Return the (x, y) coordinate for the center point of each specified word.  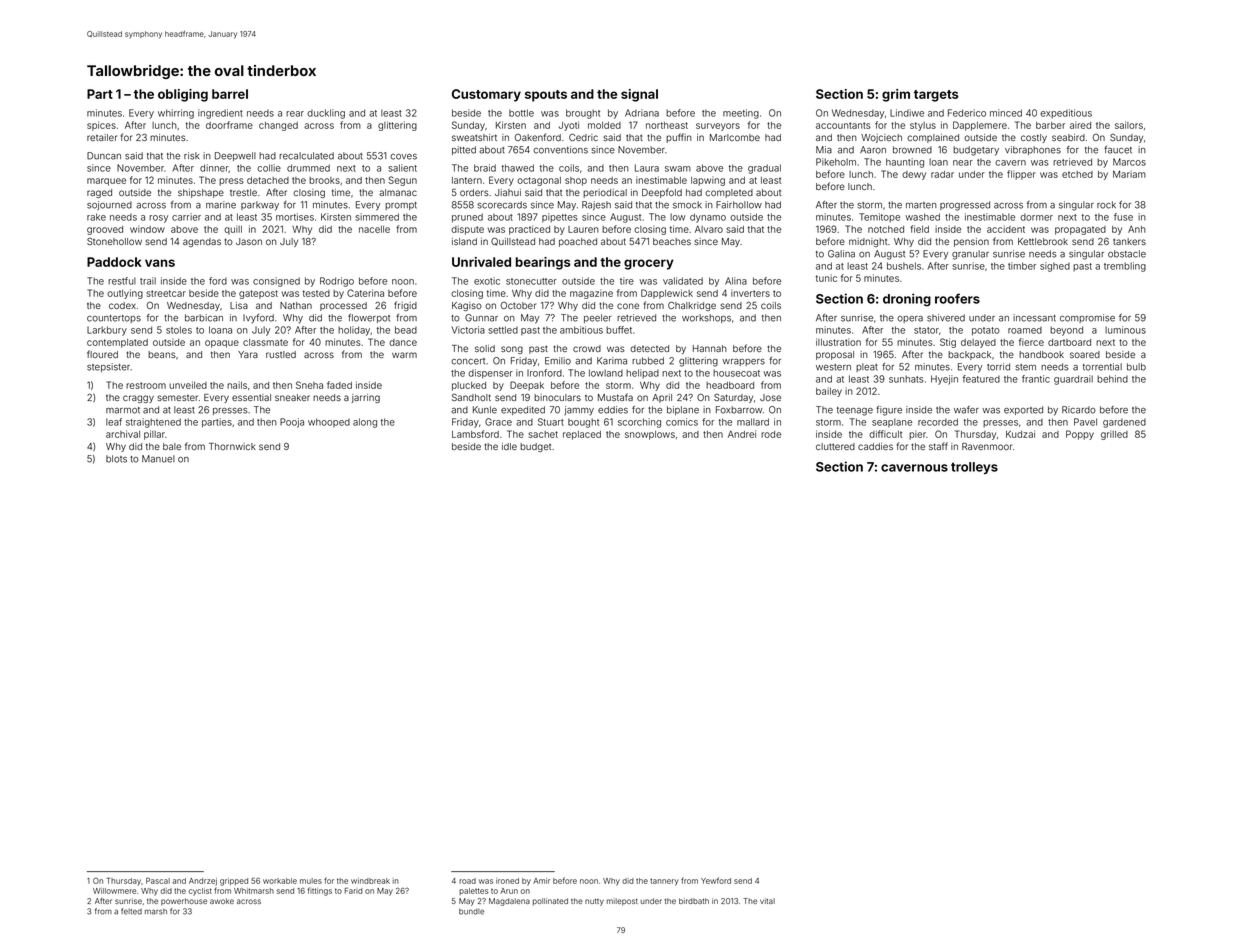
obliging (183, 95)
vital (767, 901)
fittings (319, 891)
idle (509, 446)
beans (162, 354)
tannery (664, 882)
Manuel (158, 459)
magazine (591, 294)
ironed (507, 881)
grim (896, 95)
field (919, 229)
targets (936, 96)
